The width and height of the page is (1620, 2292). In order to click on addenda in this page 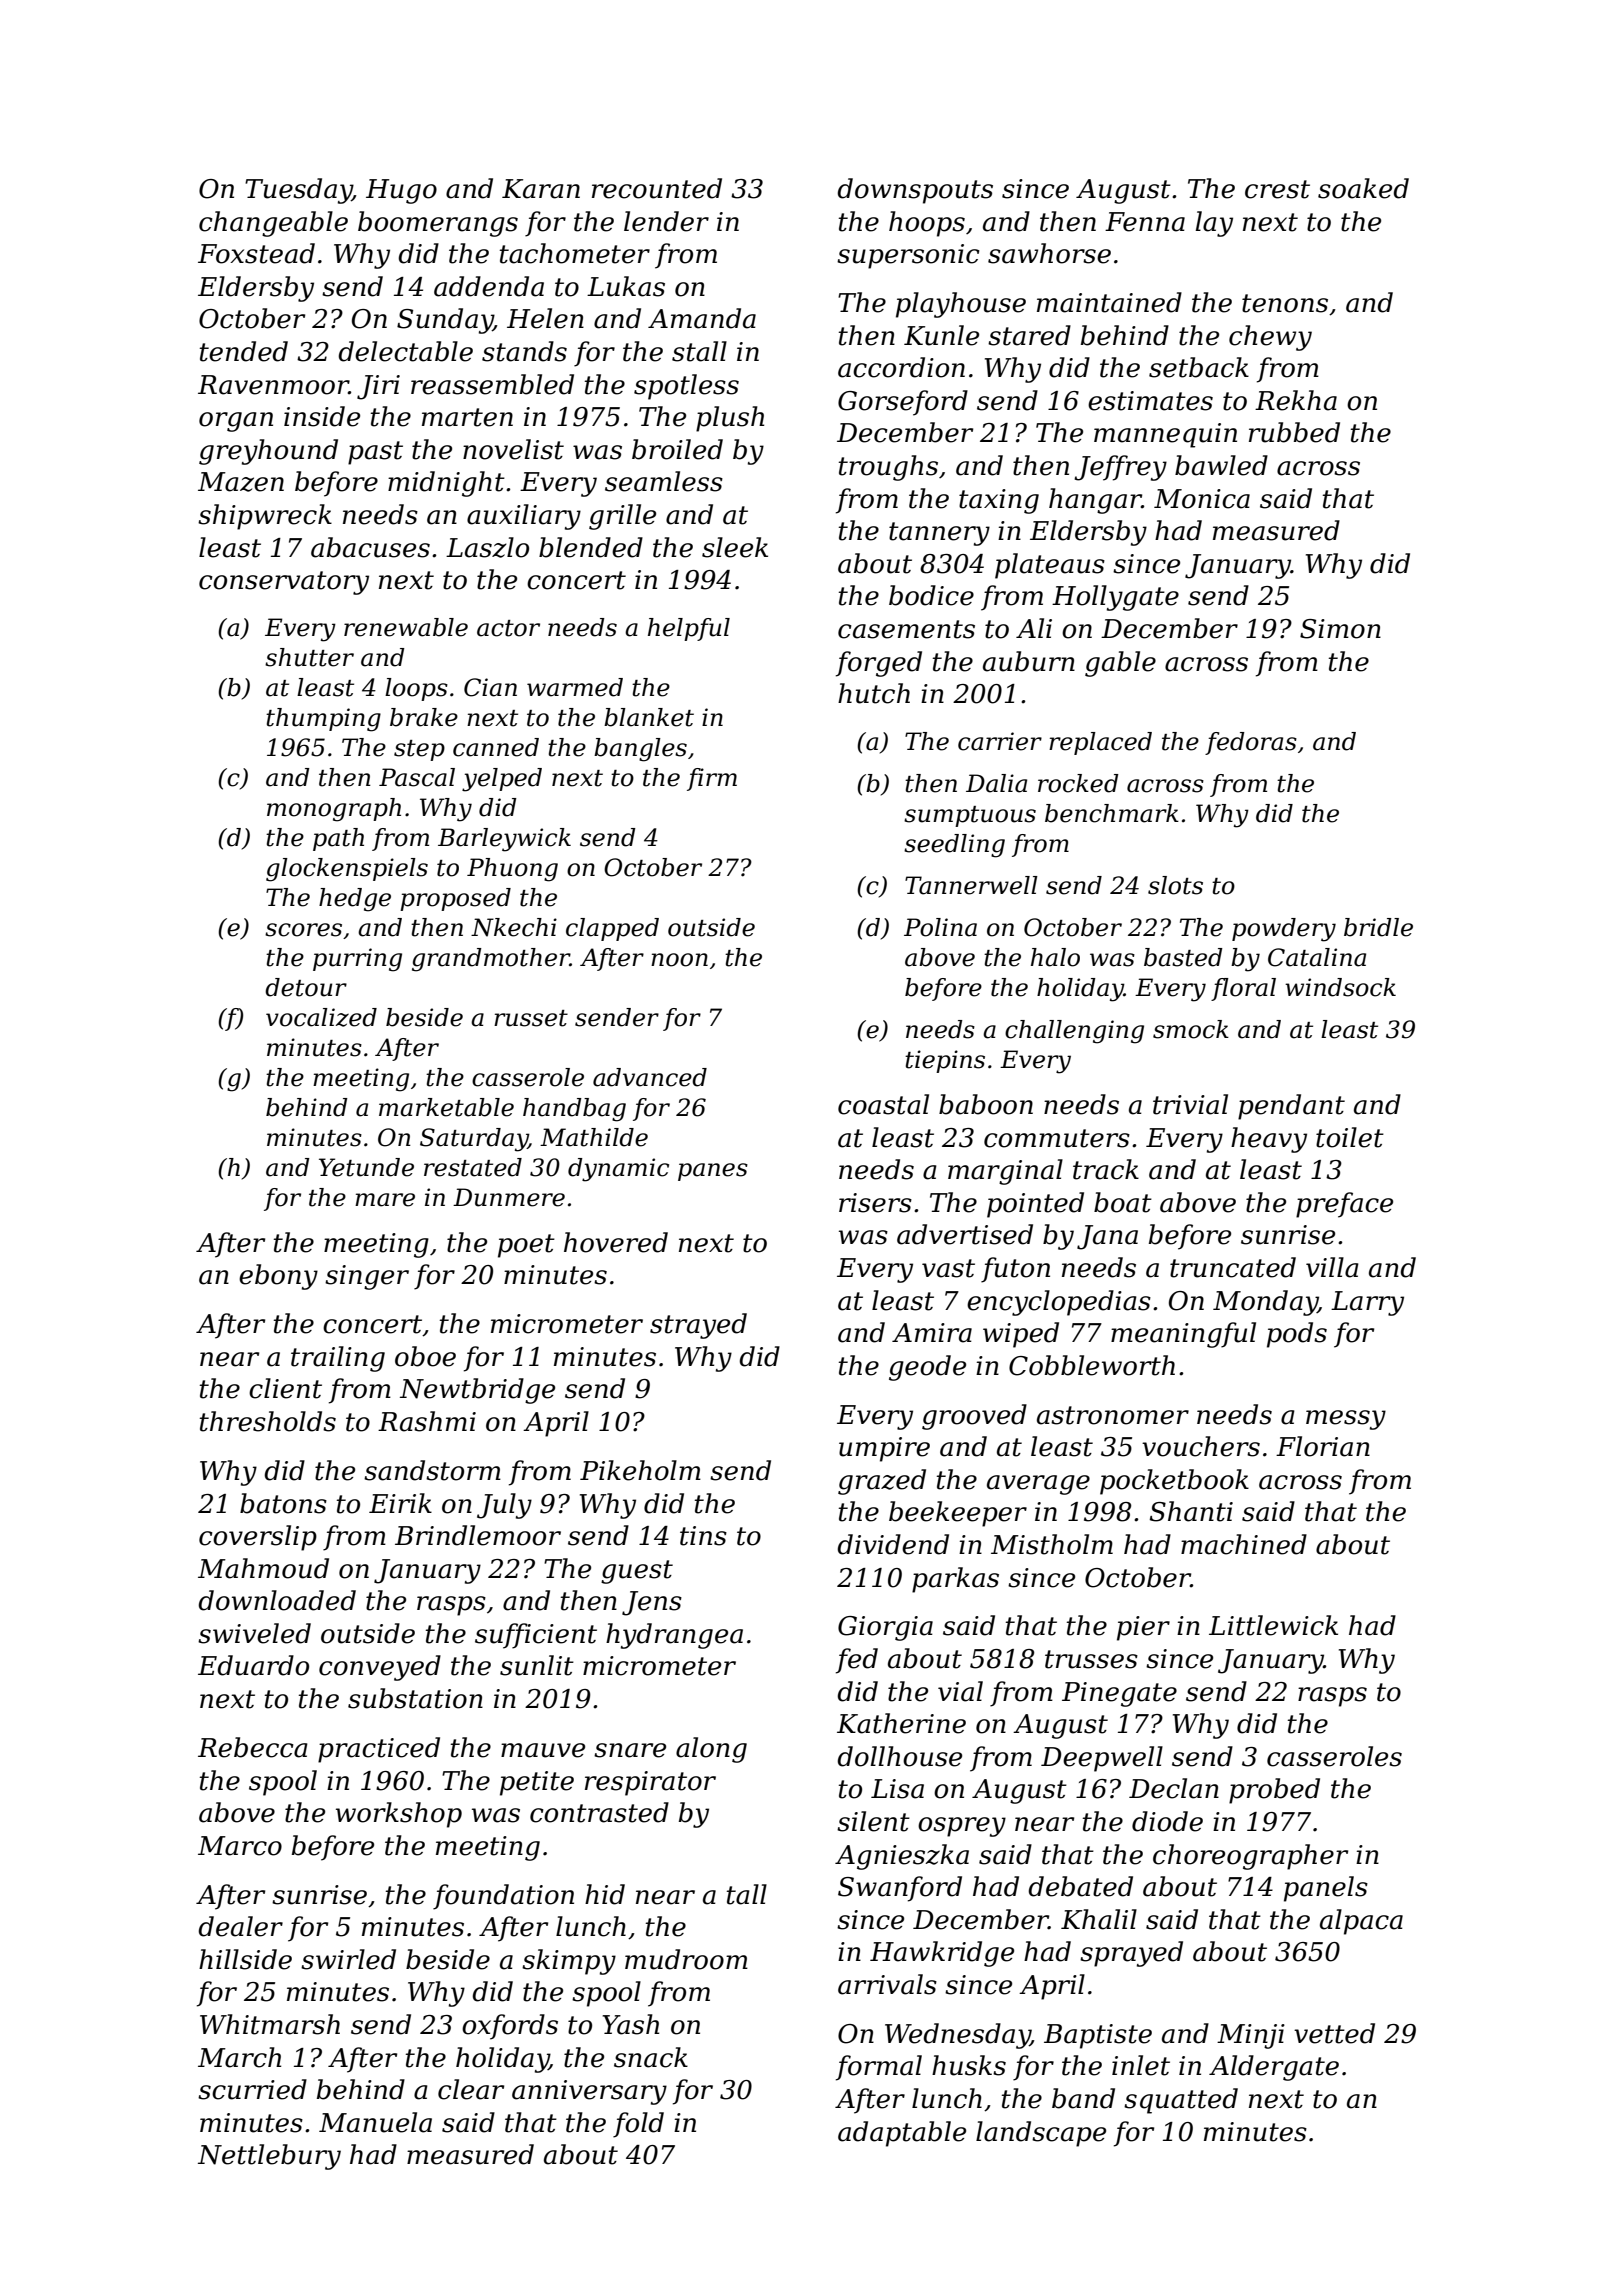, I will do `click(489, 286)`.
